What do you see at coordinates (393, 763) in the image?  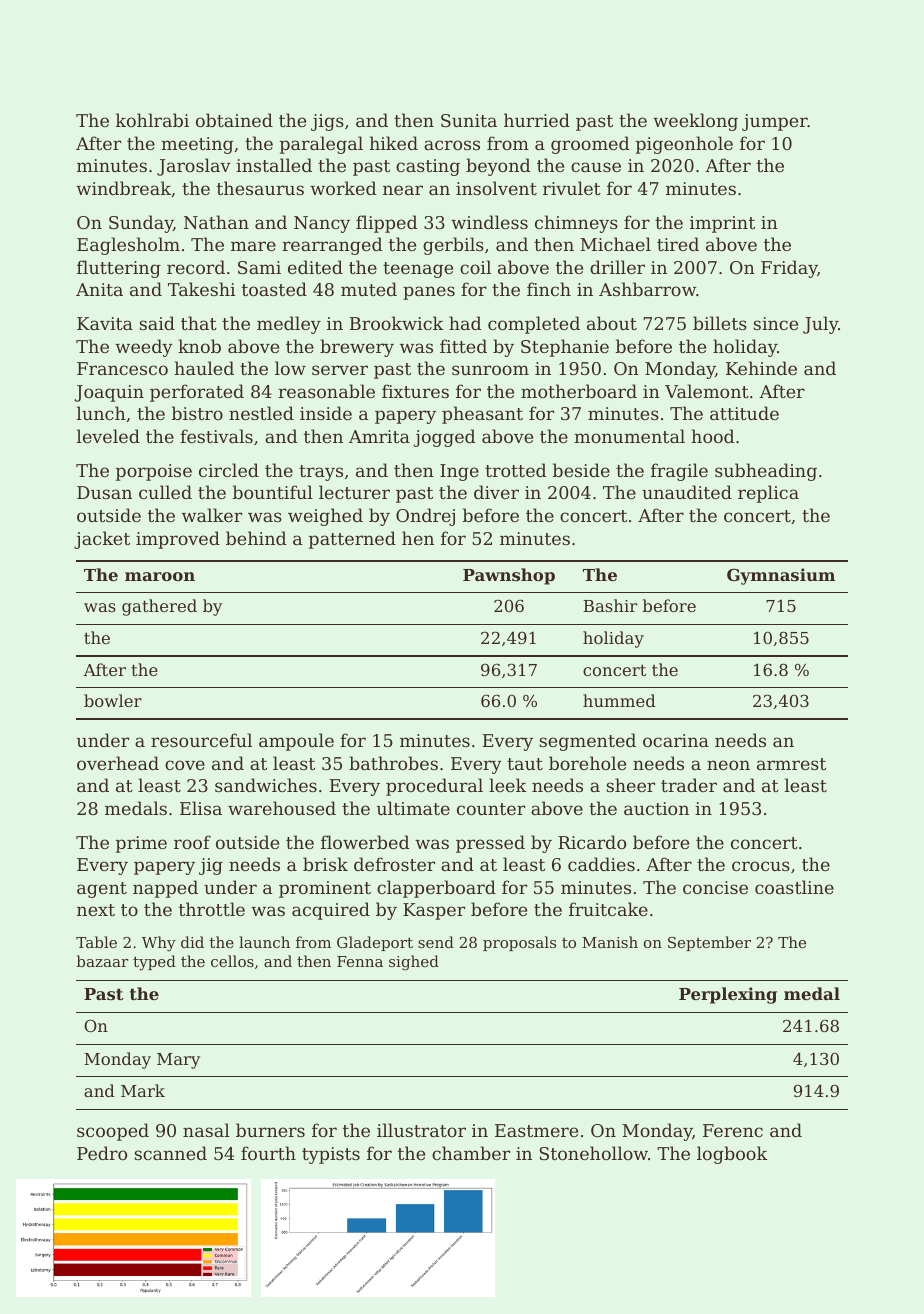 I see `bathrobes` at bounding box center [393, 763].
